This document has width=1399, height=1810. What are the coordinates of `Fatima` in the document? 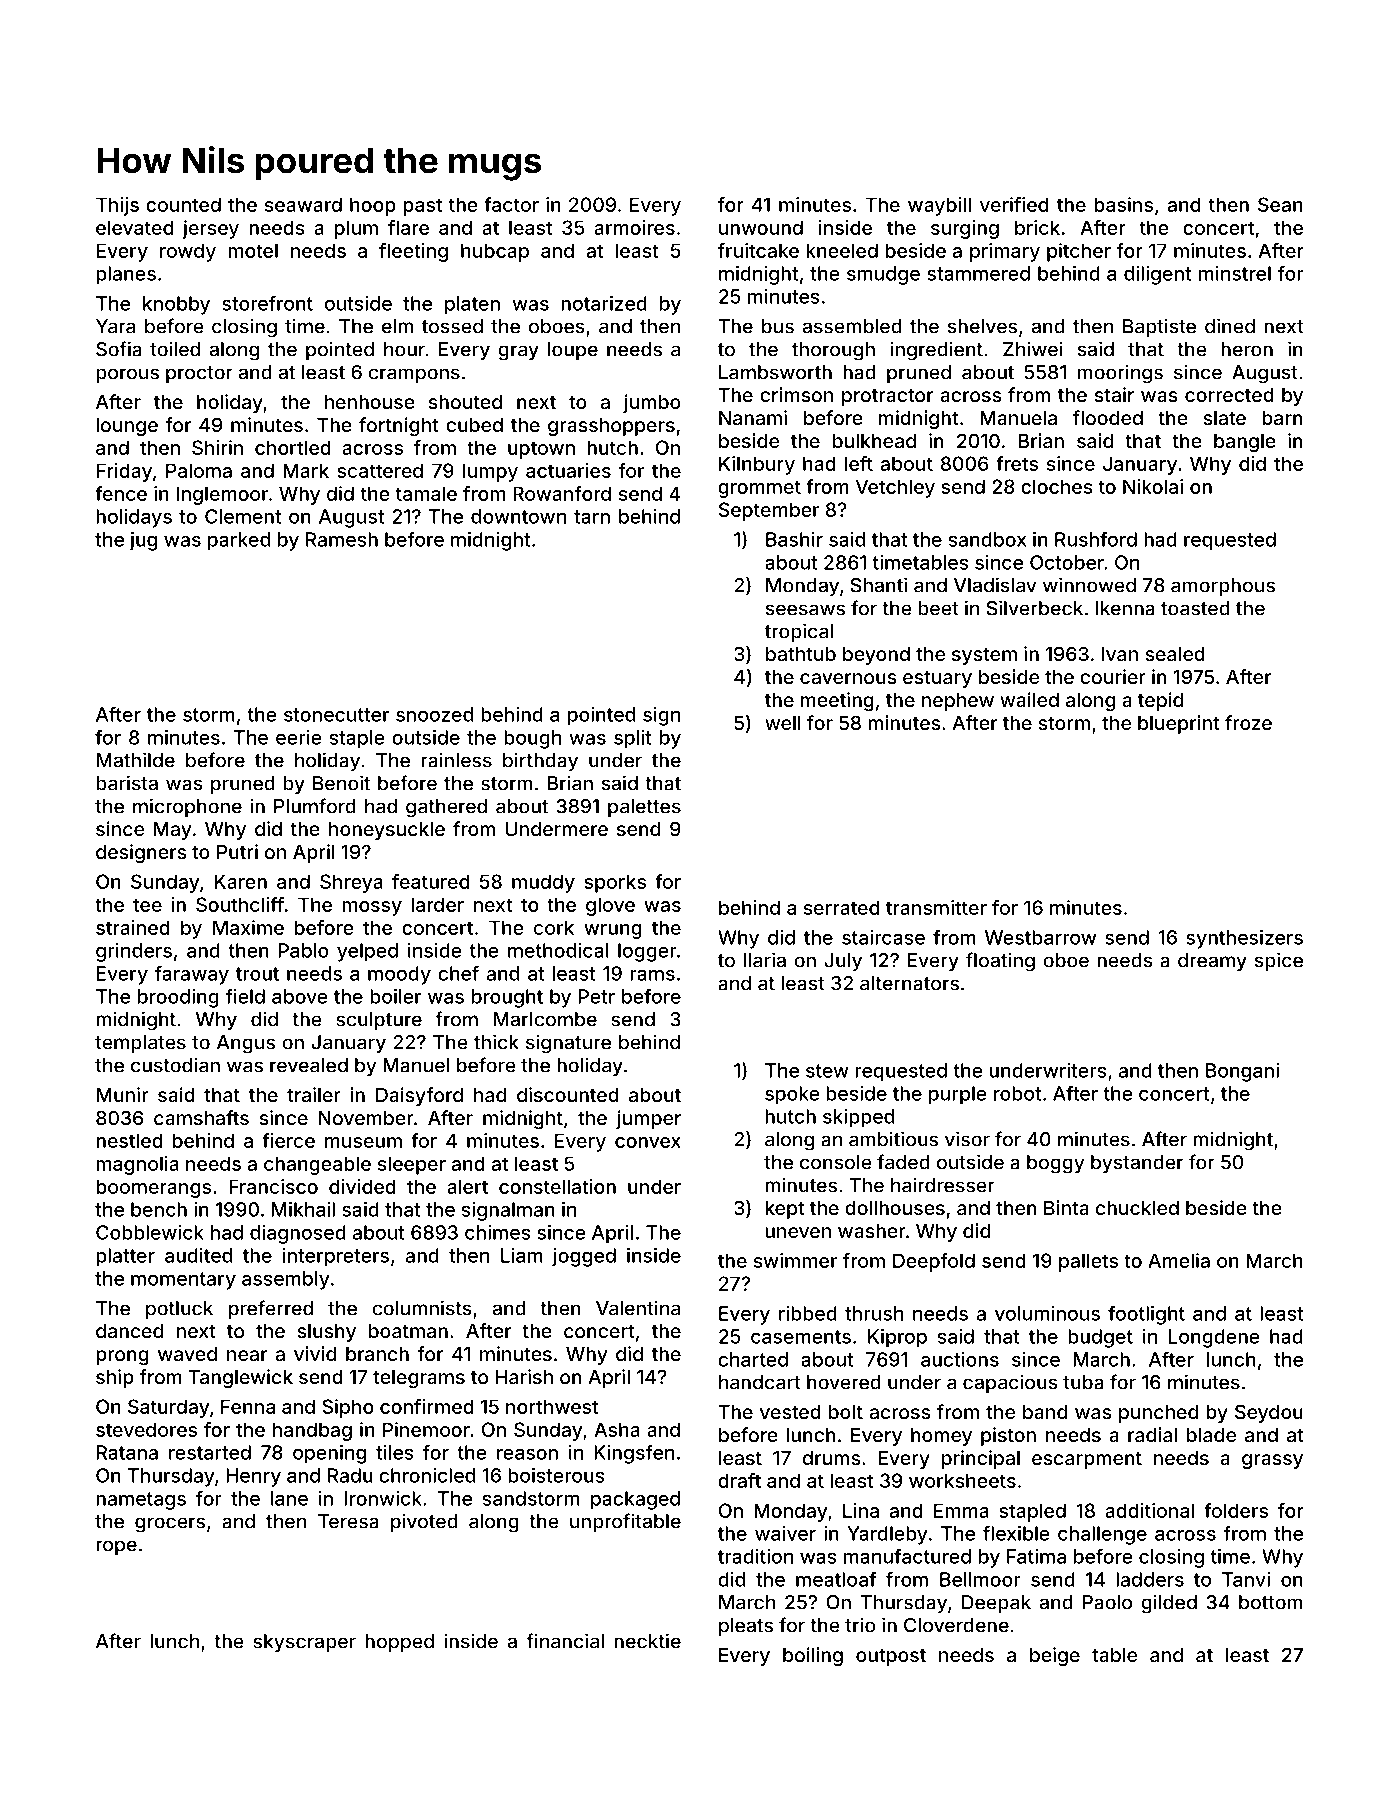 It's located at (1036, 1556).
